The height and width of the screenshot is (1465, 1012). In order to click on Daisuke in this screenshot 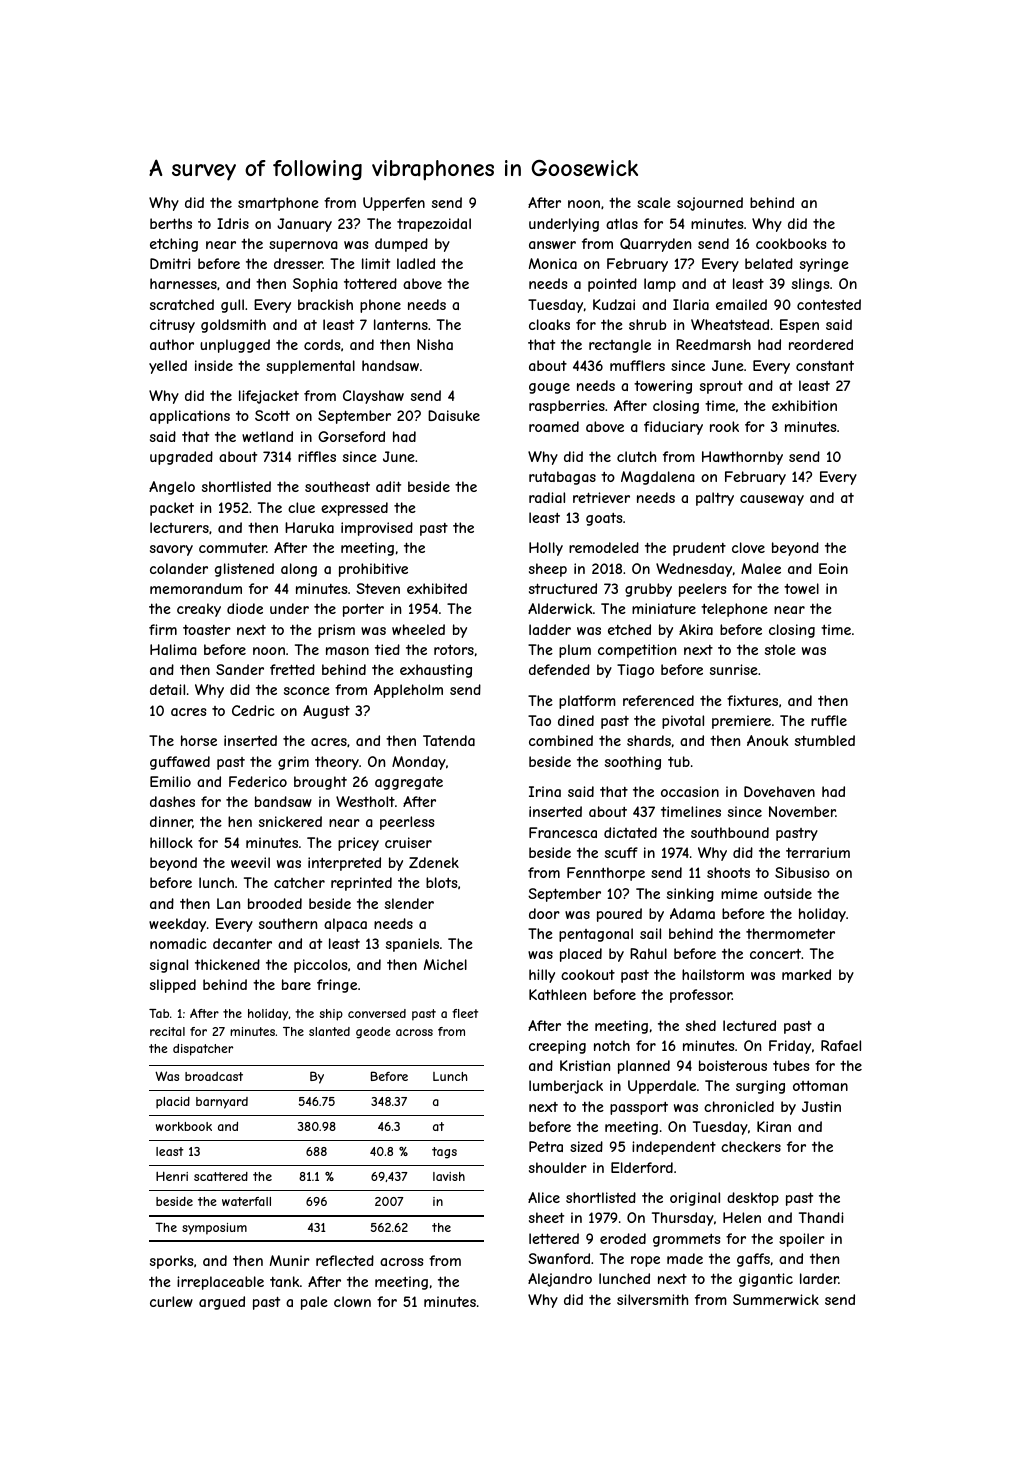, I will do `click(454, 415)`.
